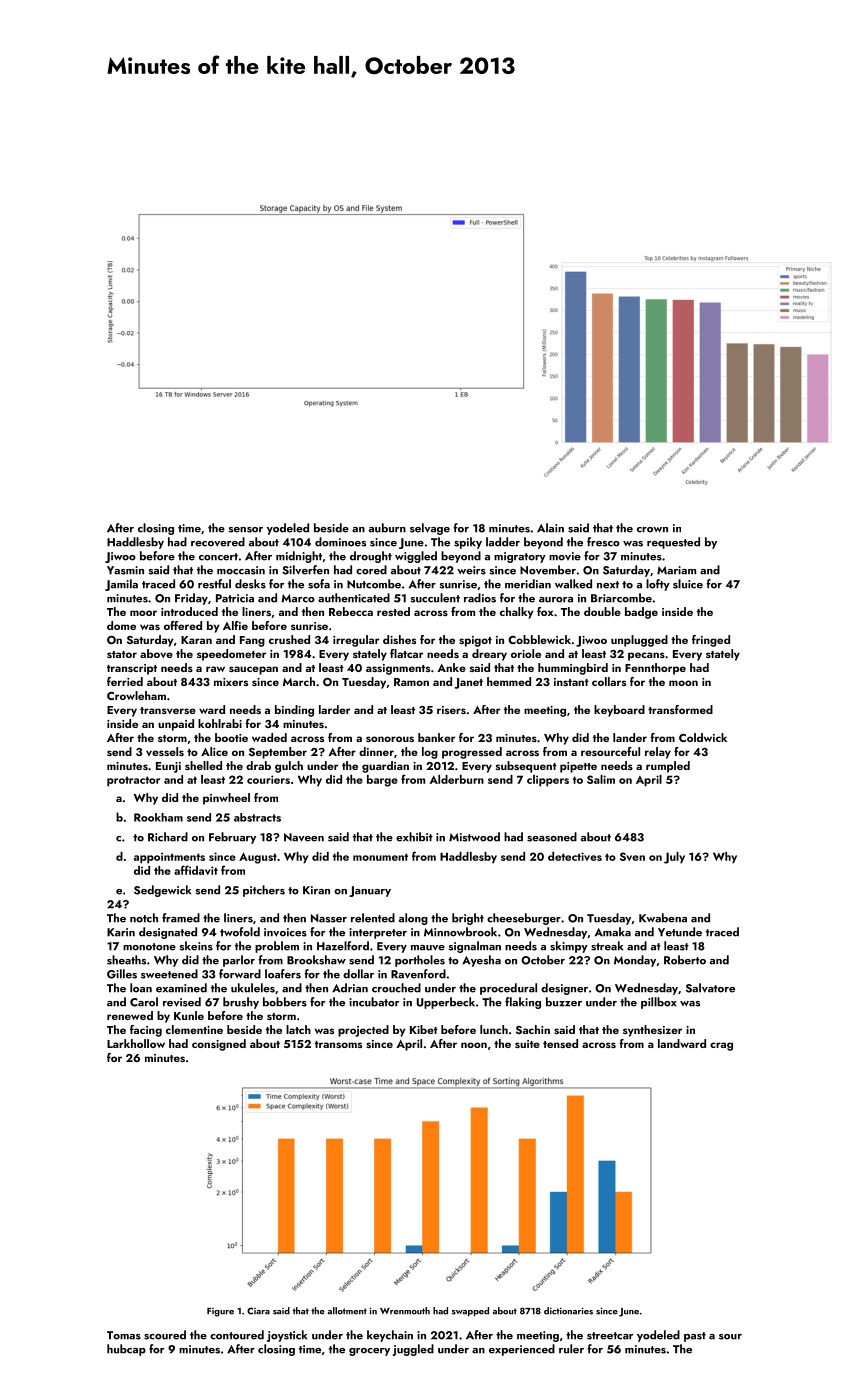 The width and height of the document is (849, 1400). I want to click on affidavit, so click(196, 870).
